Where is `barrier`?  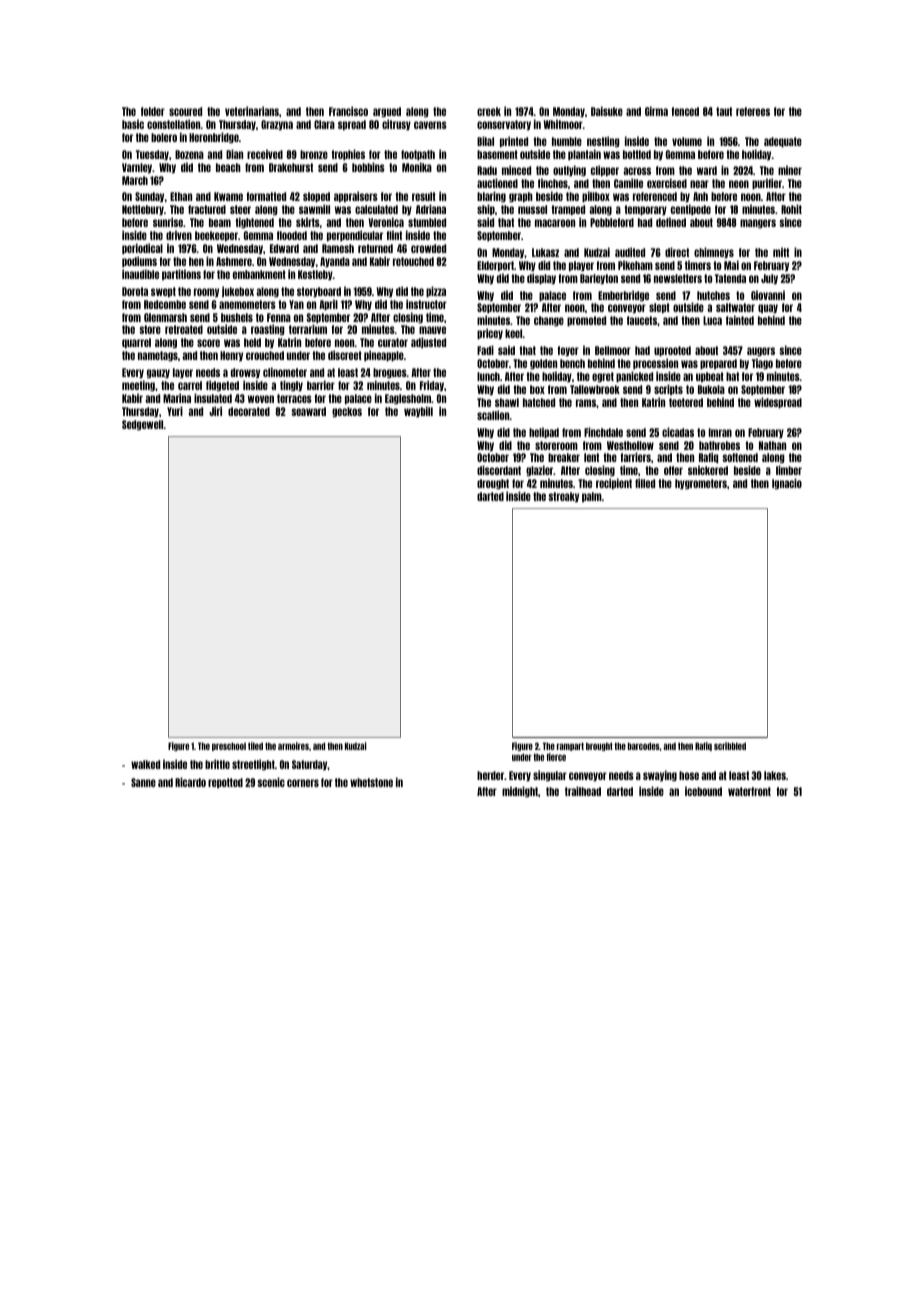
barrier is located at coordinates (321, 385).
